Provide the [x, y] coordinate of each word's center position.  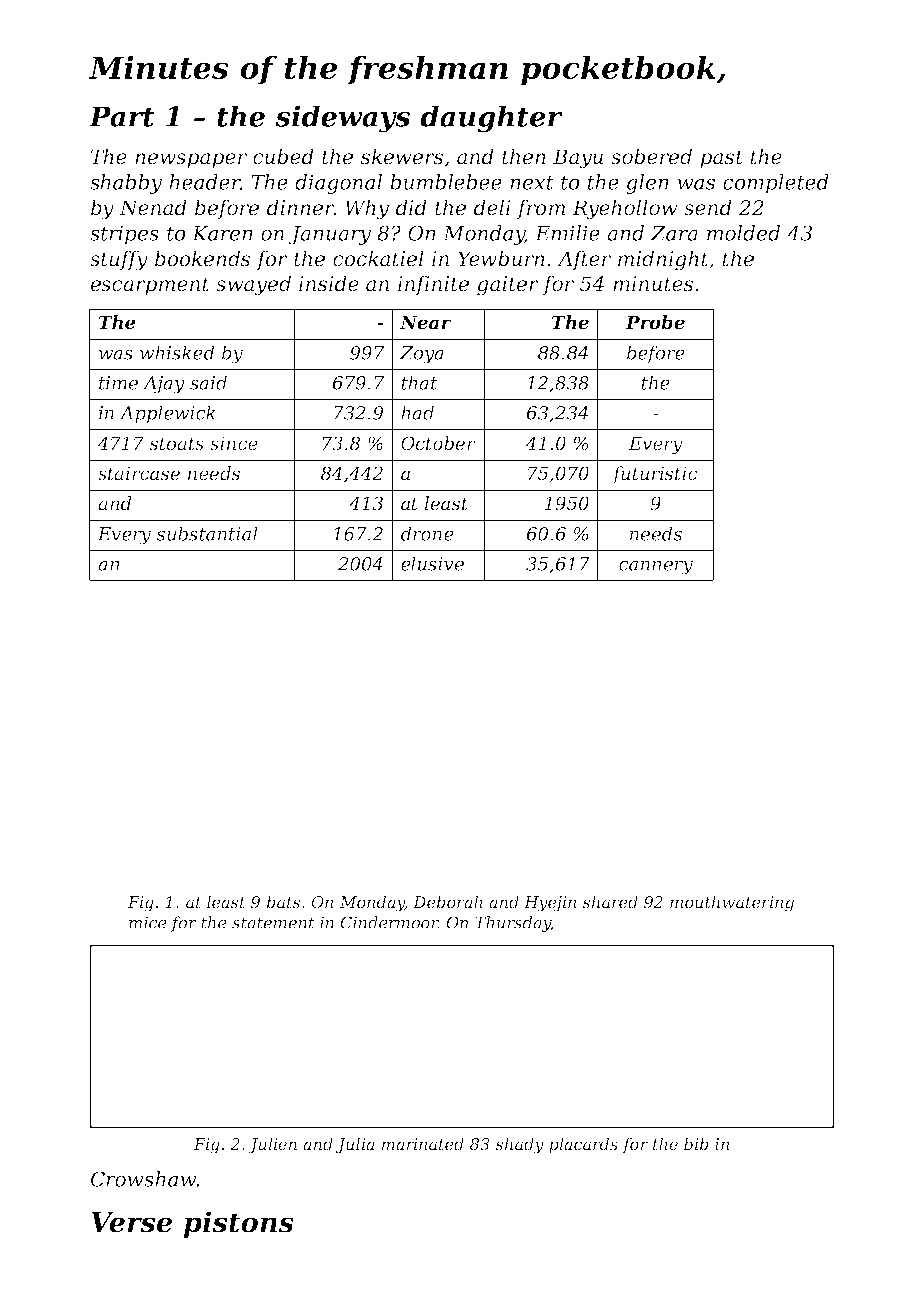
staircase [139, 473]
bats [283, 901]
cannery [656, 568]
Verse [131, 1222]
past [721, 159]
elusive [432, 563]
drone [427, 533]
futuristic [655, 475]
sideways [342, 119]
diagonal [338, 184]
